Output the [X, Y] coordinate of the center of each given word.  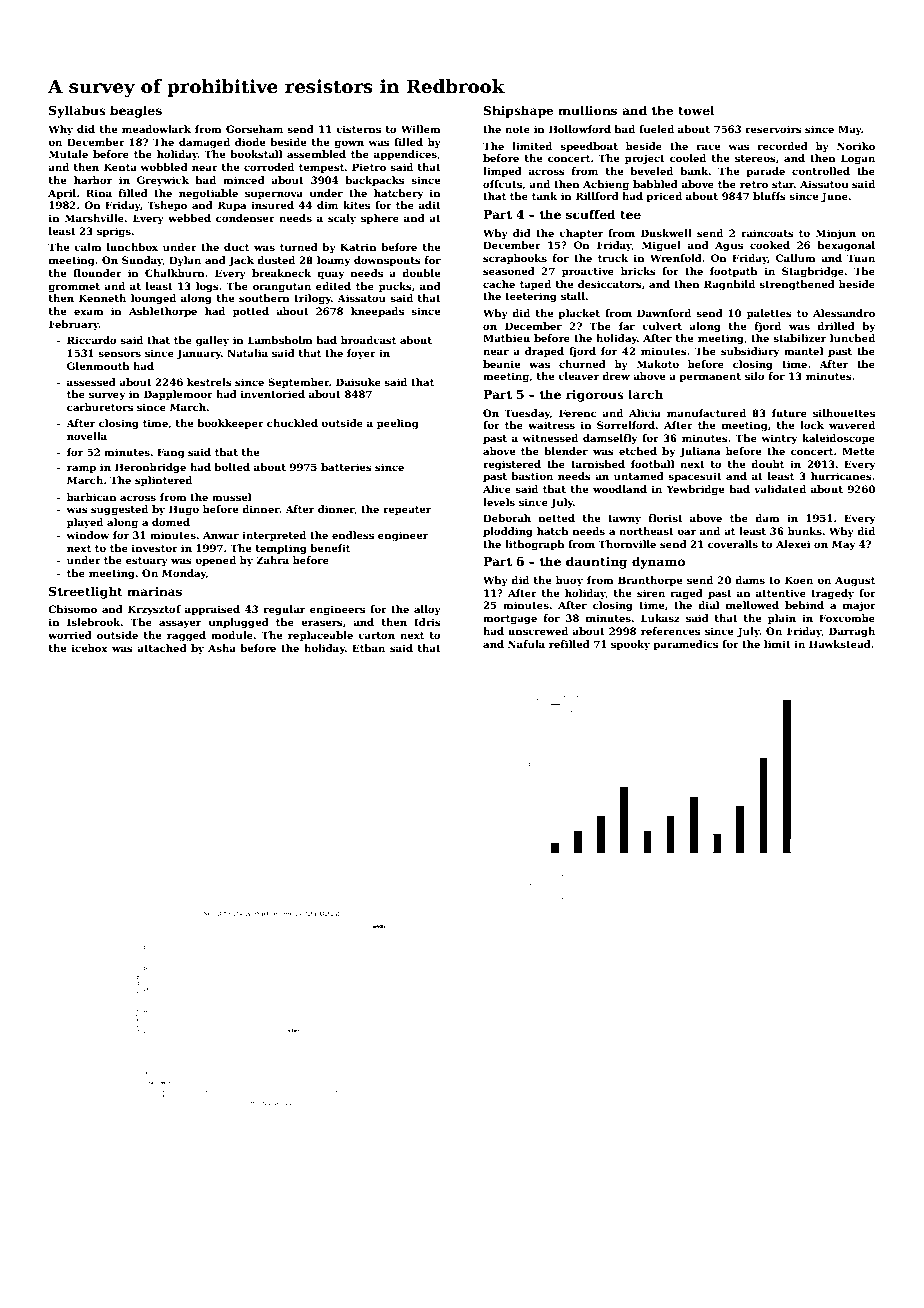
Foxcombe [847, 618]
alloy [427, 610]
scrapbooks [515, 259]
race [708, 147]
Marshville [94, 218]
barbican [92, 497]
